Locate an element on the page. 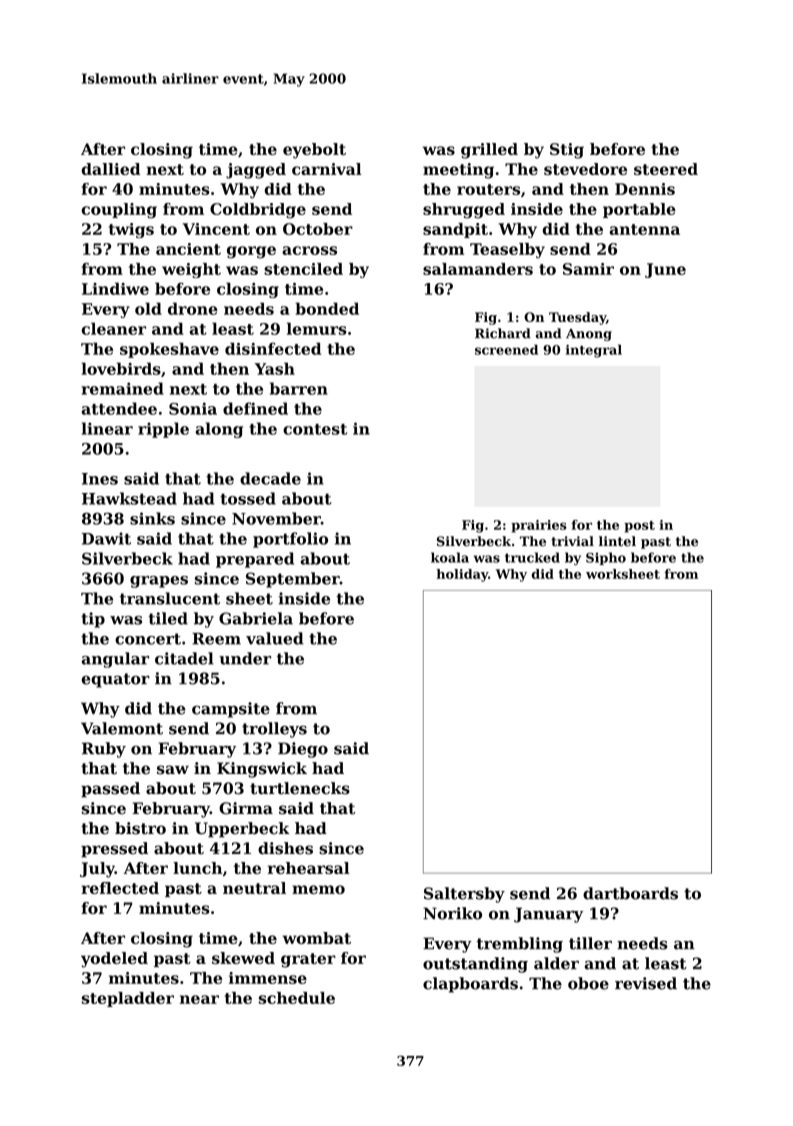 The image size is (793, 1126). Sipho is located at coordinates (606, 558).
